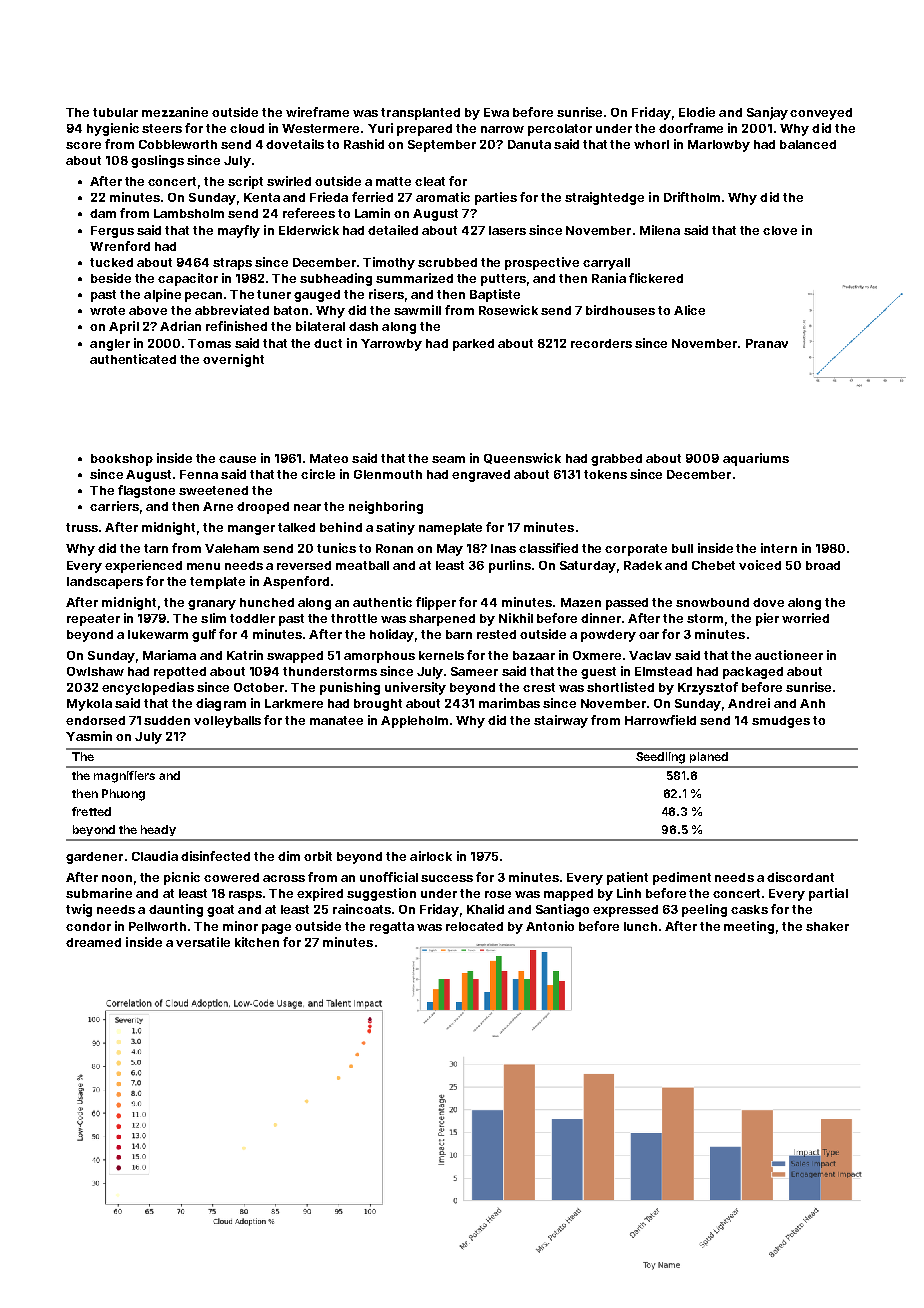 This screenshot has height=1308, width=924. Describe the element at coordinates (550, 926) in the screenshot. I see `Antonio` at that location.
